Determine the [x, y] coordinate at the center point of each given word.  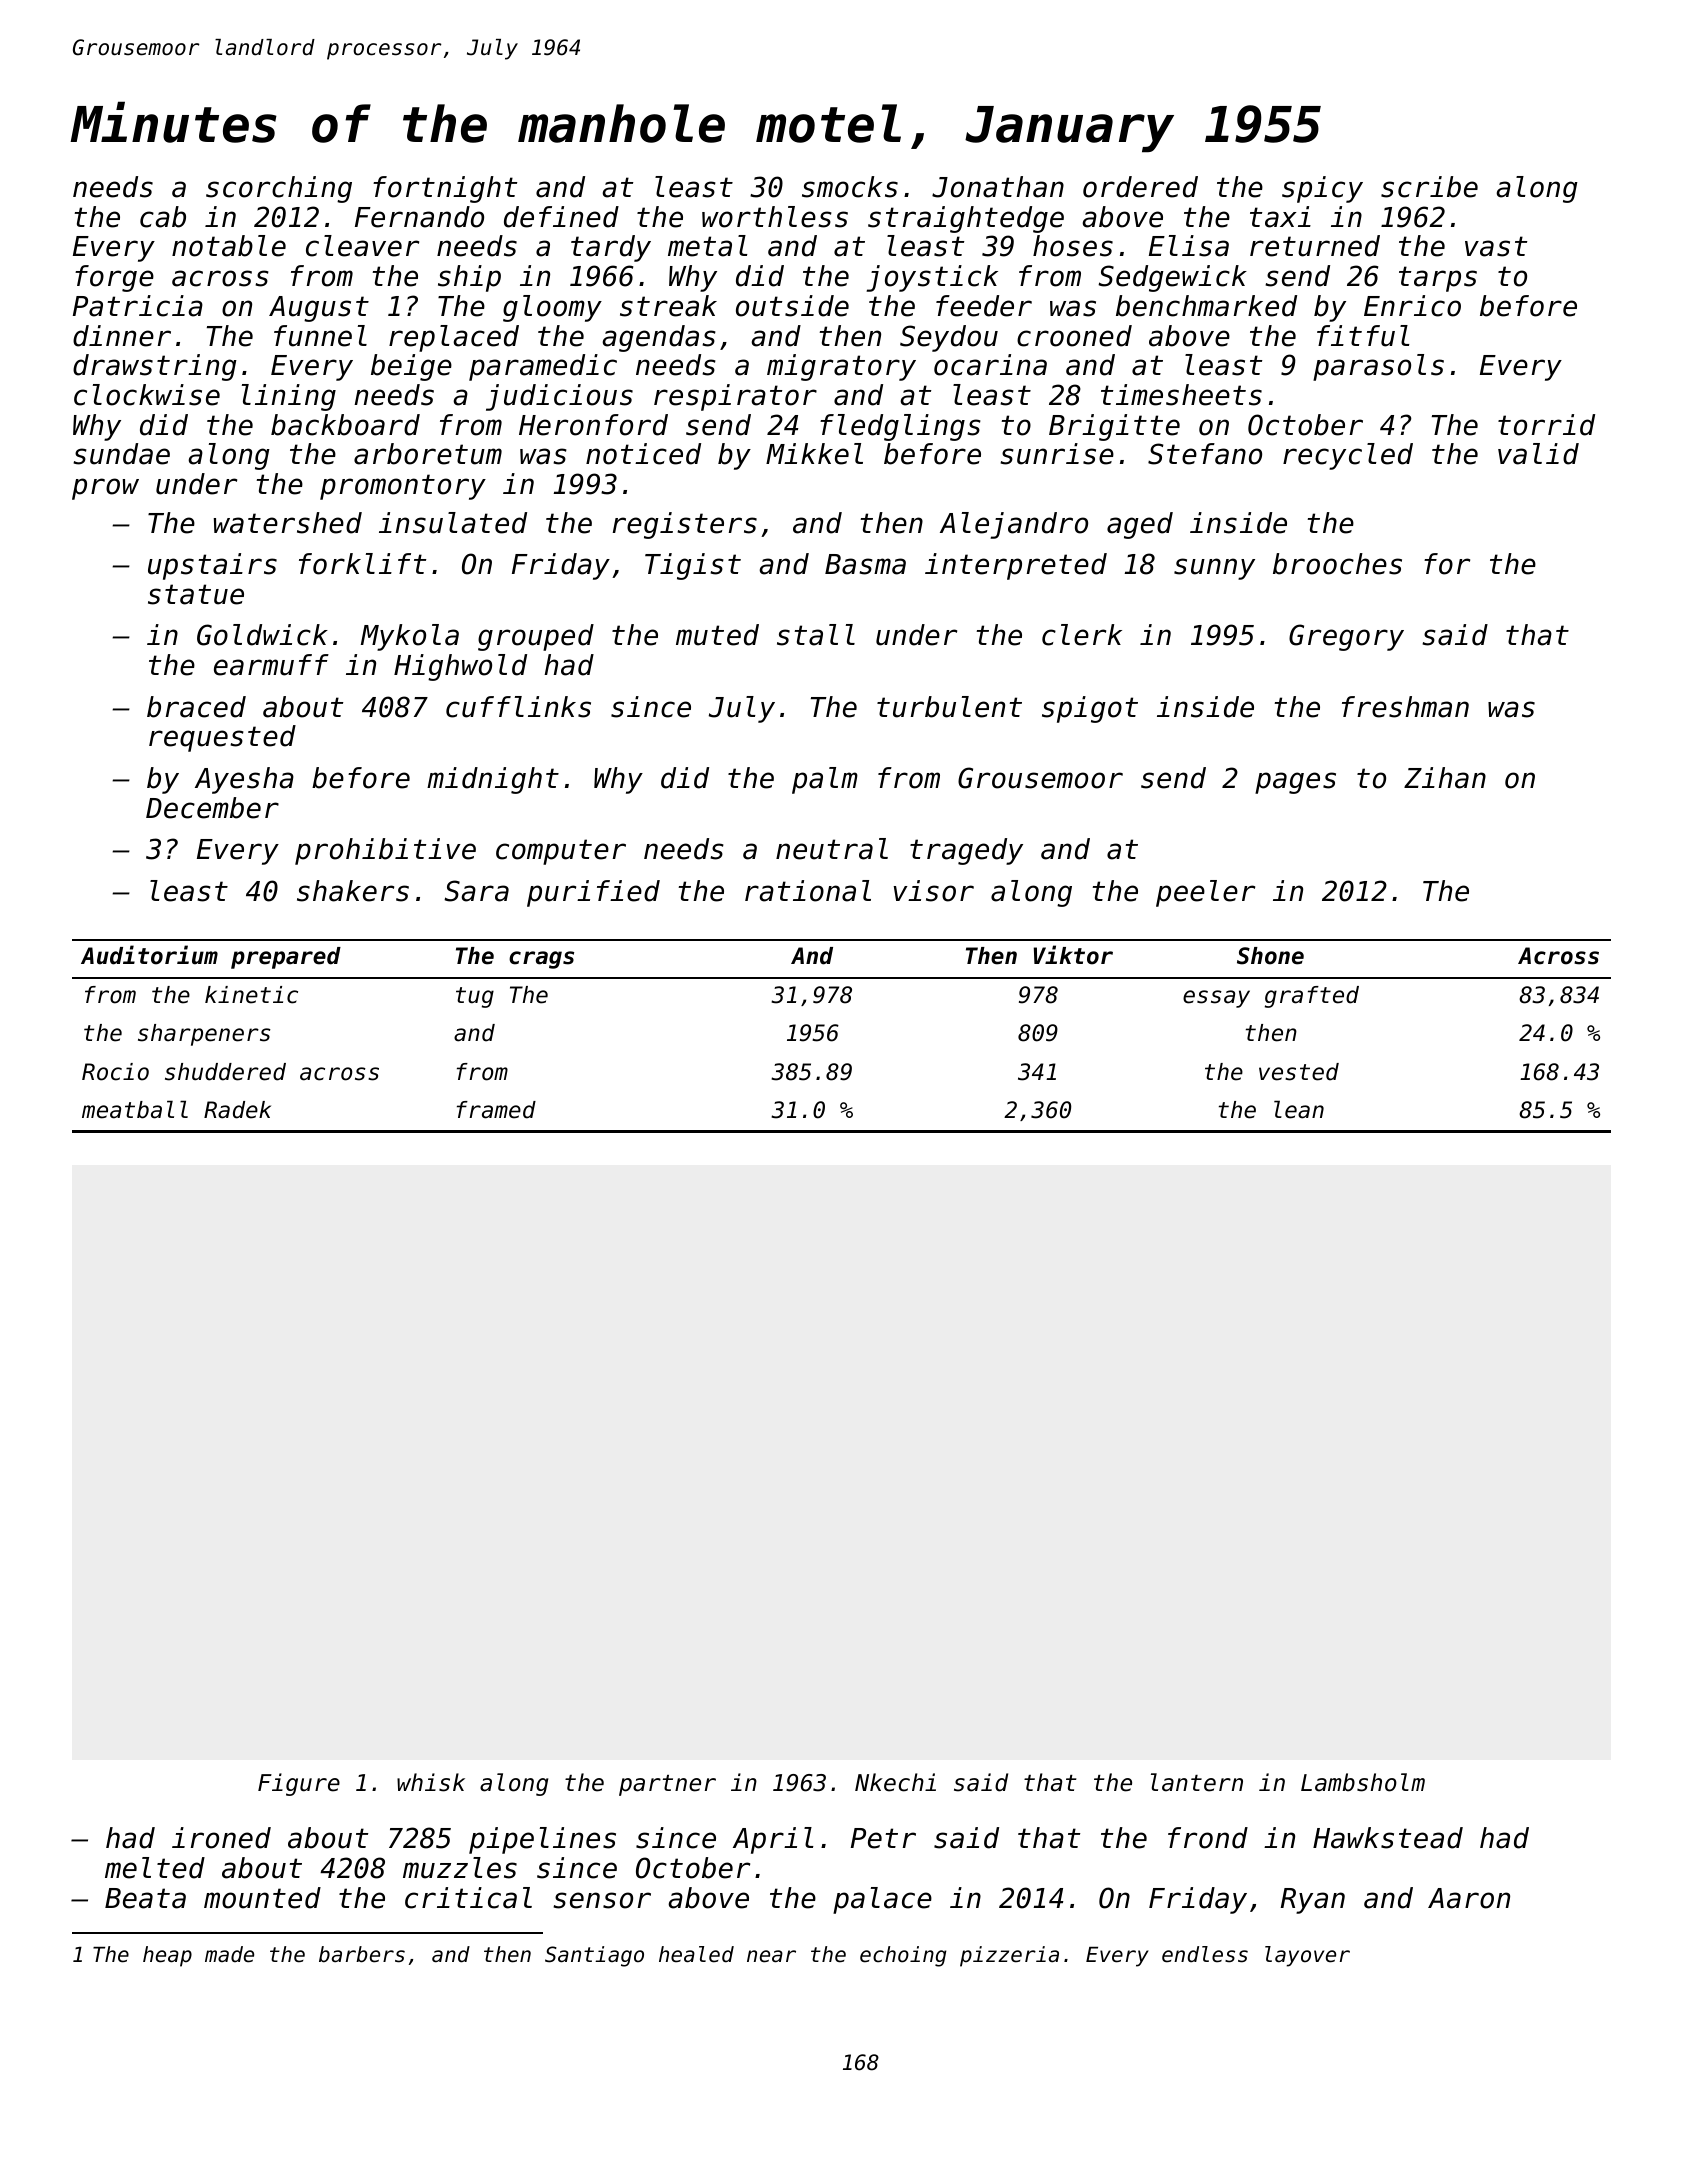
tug [475, 997]
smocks [850, 187]
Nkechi [895, 1782]
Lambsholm [1363, 1782]
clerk [1082, 635]
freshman [1405, 707]
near [771, 1956]
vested [1299, 1072]
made [229, 1954]
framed [496, 1110]
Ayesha [244, 780]
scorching [279, 189]
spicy [1322, 189]
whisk [431, 1782]
